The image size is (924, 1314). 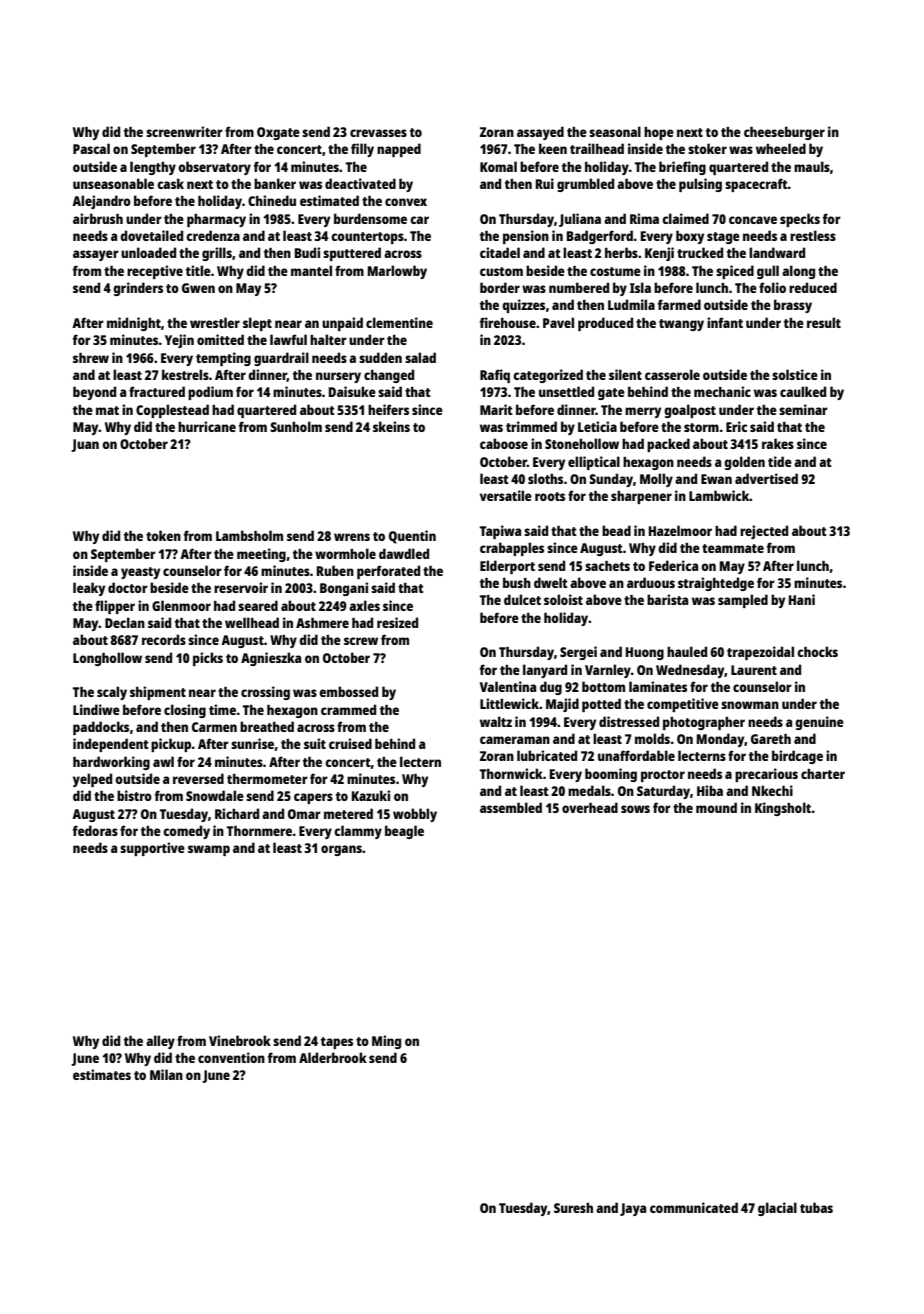 What do you see at coordinates (404, 832) in the document?
I see `beagle` at bounding box center [404, 832].
